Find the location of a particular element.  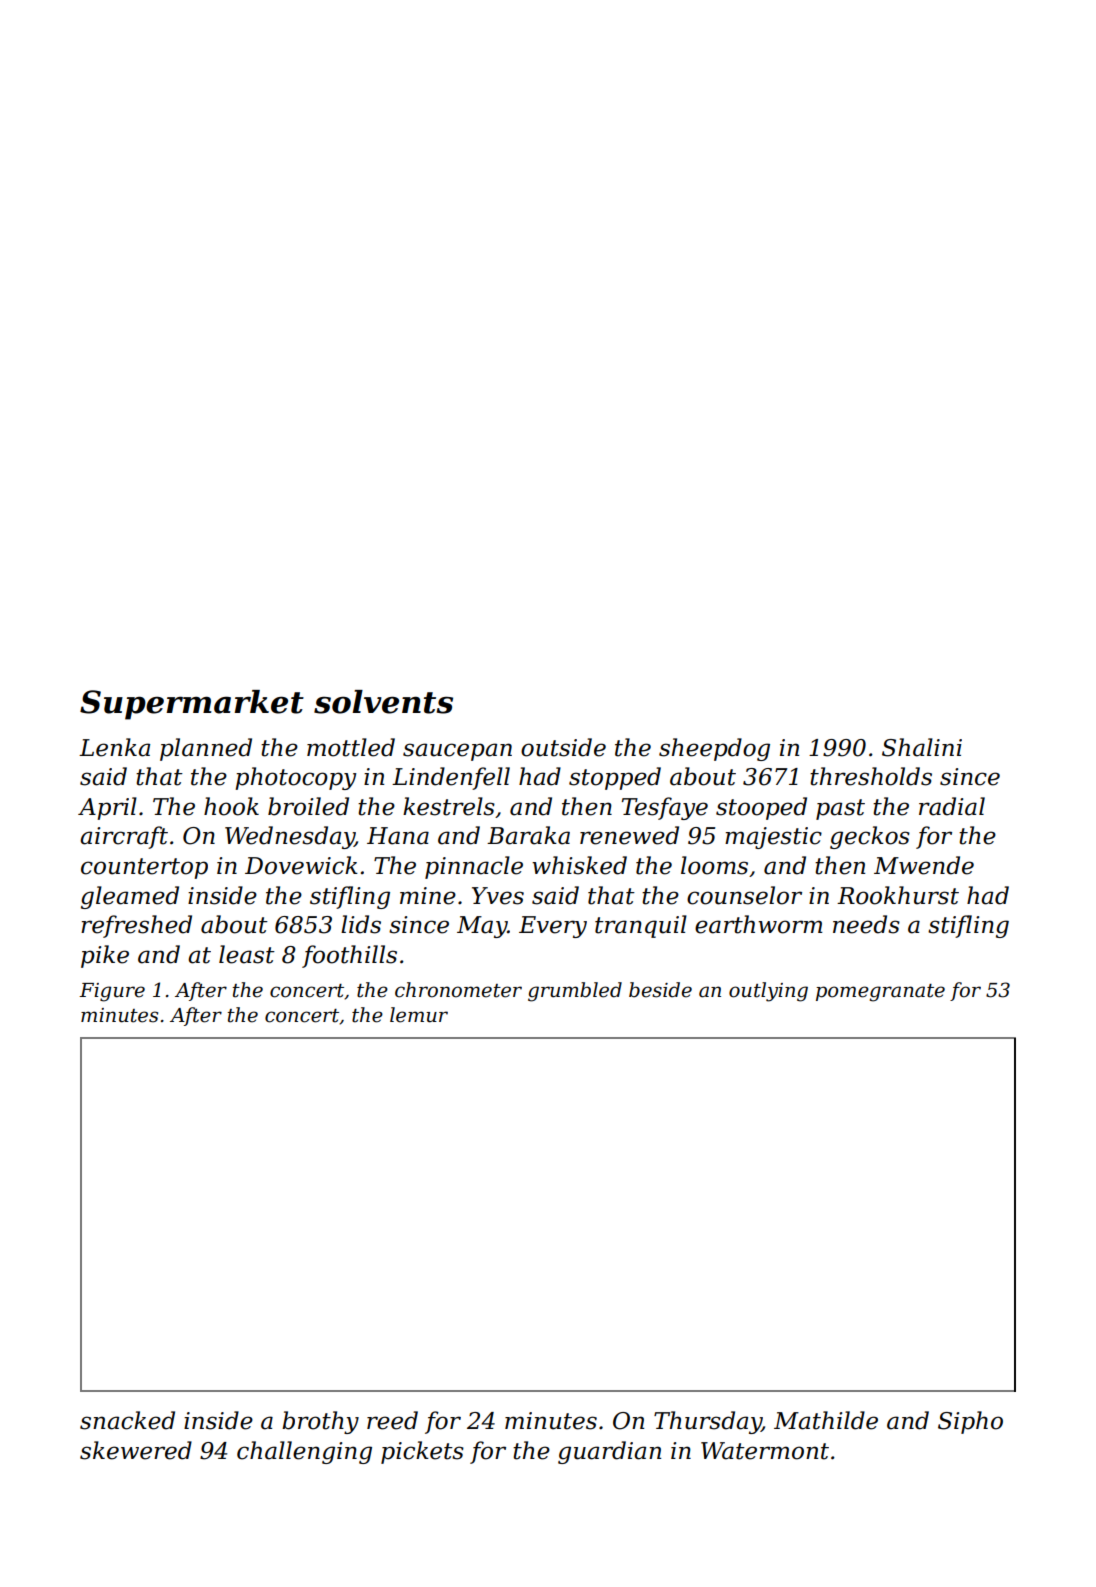

skewered is located at coordinates (136, 1450).
